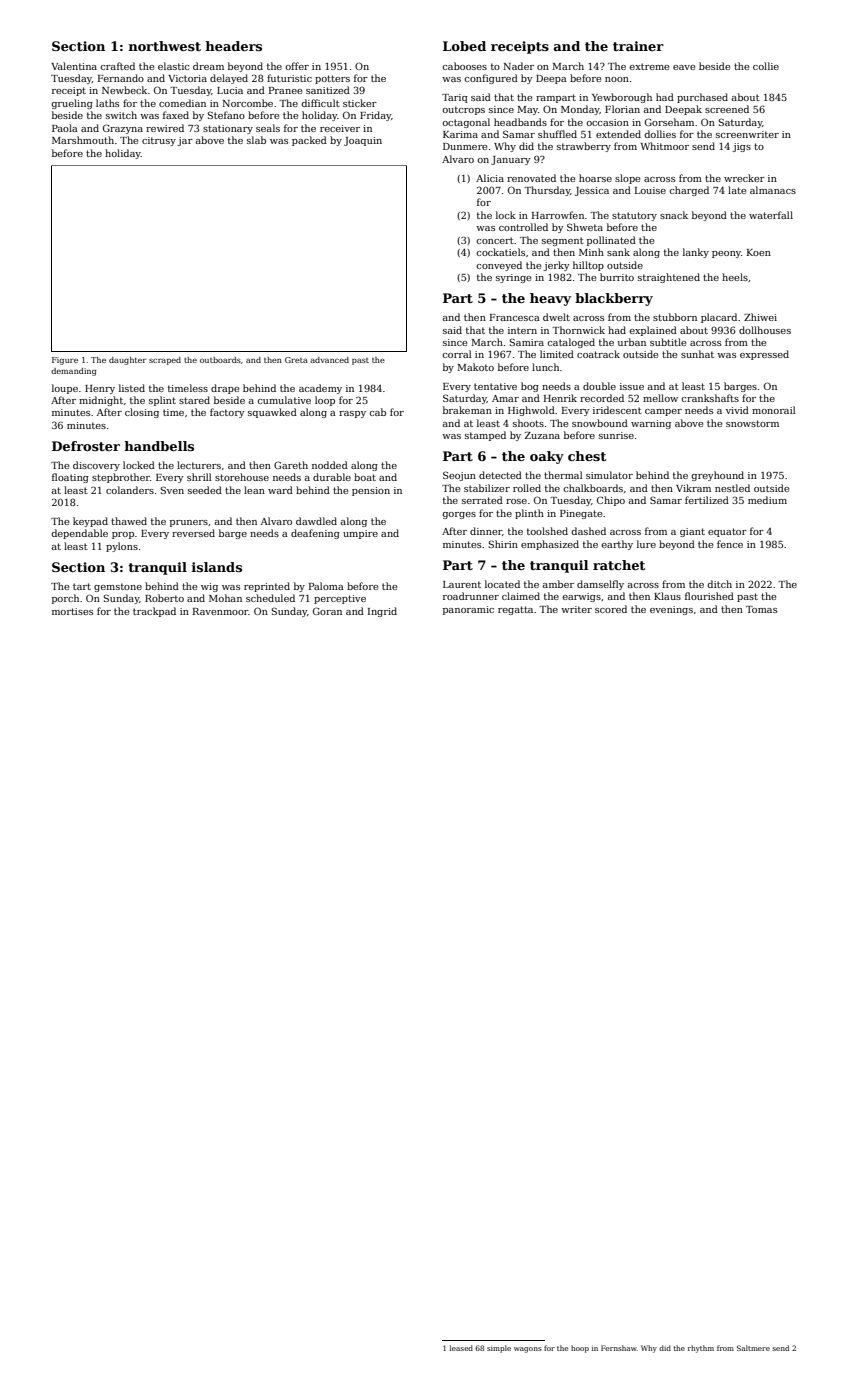  I want to click on discovery, so click(96, 466).
